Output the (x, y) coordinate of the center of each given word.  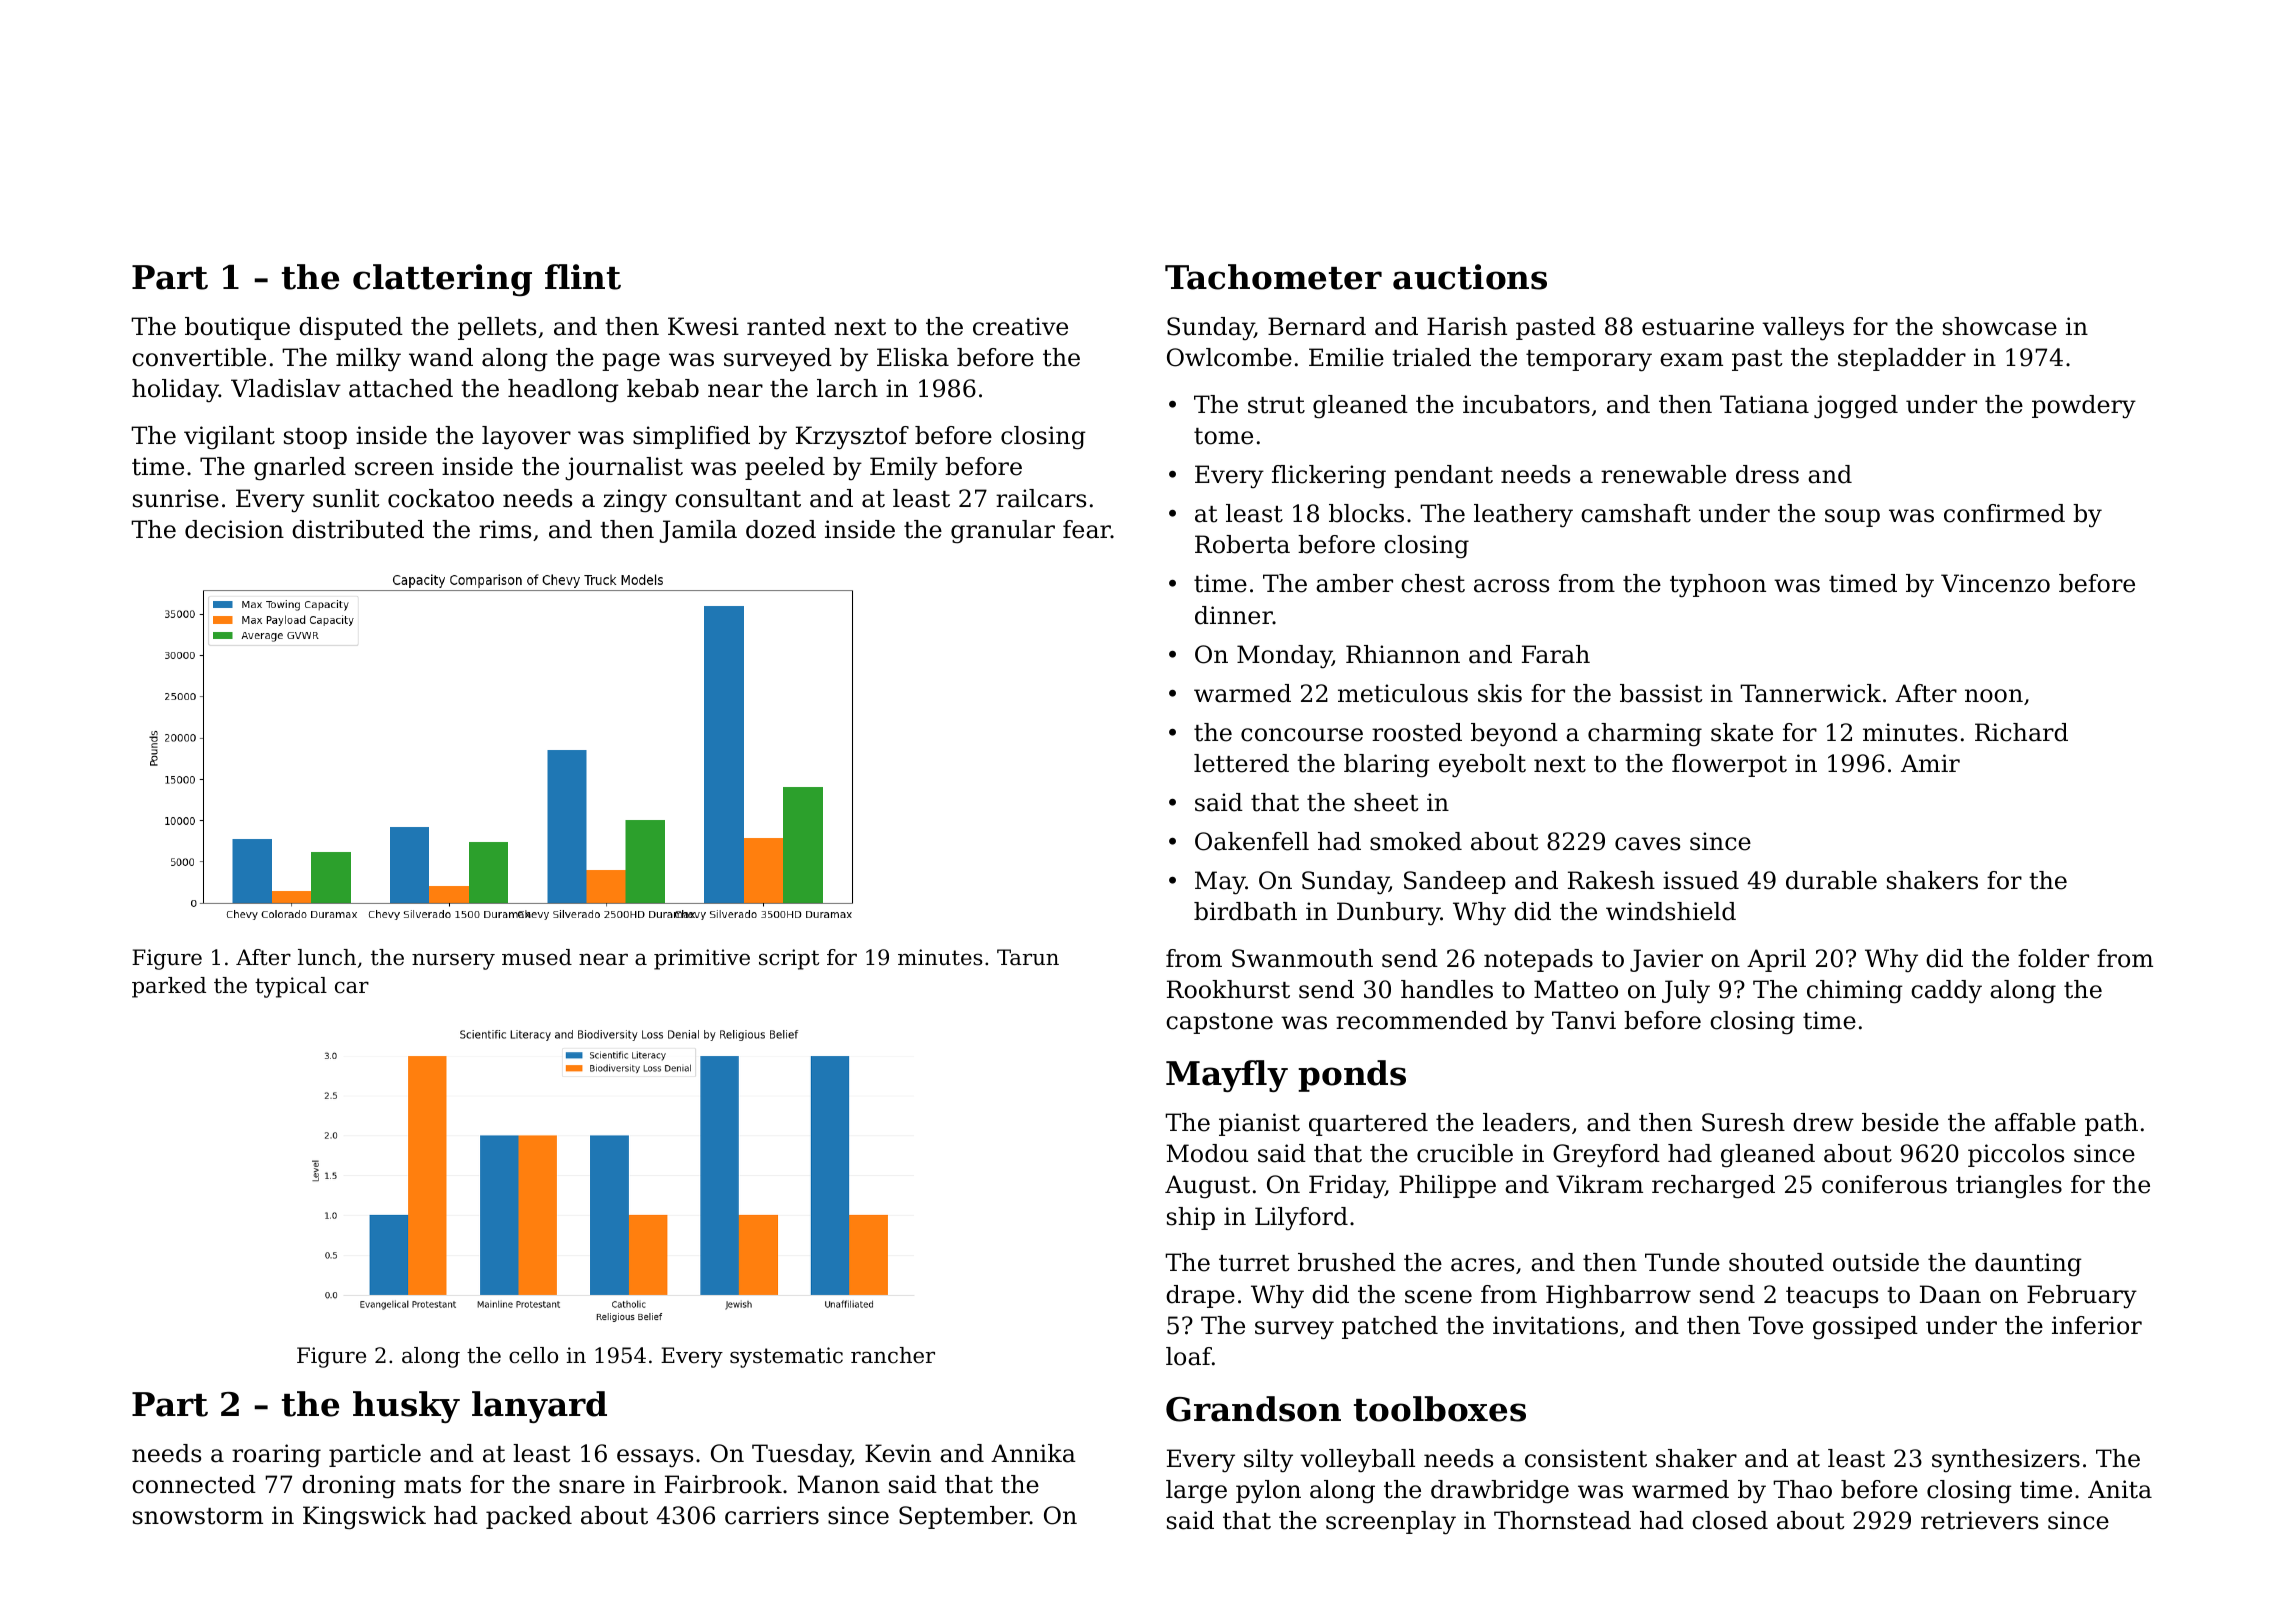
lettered (1241, 763)
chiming (1855, 992)
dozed (781, 529)
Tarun (1028, 957)
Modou (1207, 1153)
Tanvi (1584, 1020)
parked (169, 987)
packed (529, 1517)
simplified (691, 437)
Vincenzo (1995, 583)
